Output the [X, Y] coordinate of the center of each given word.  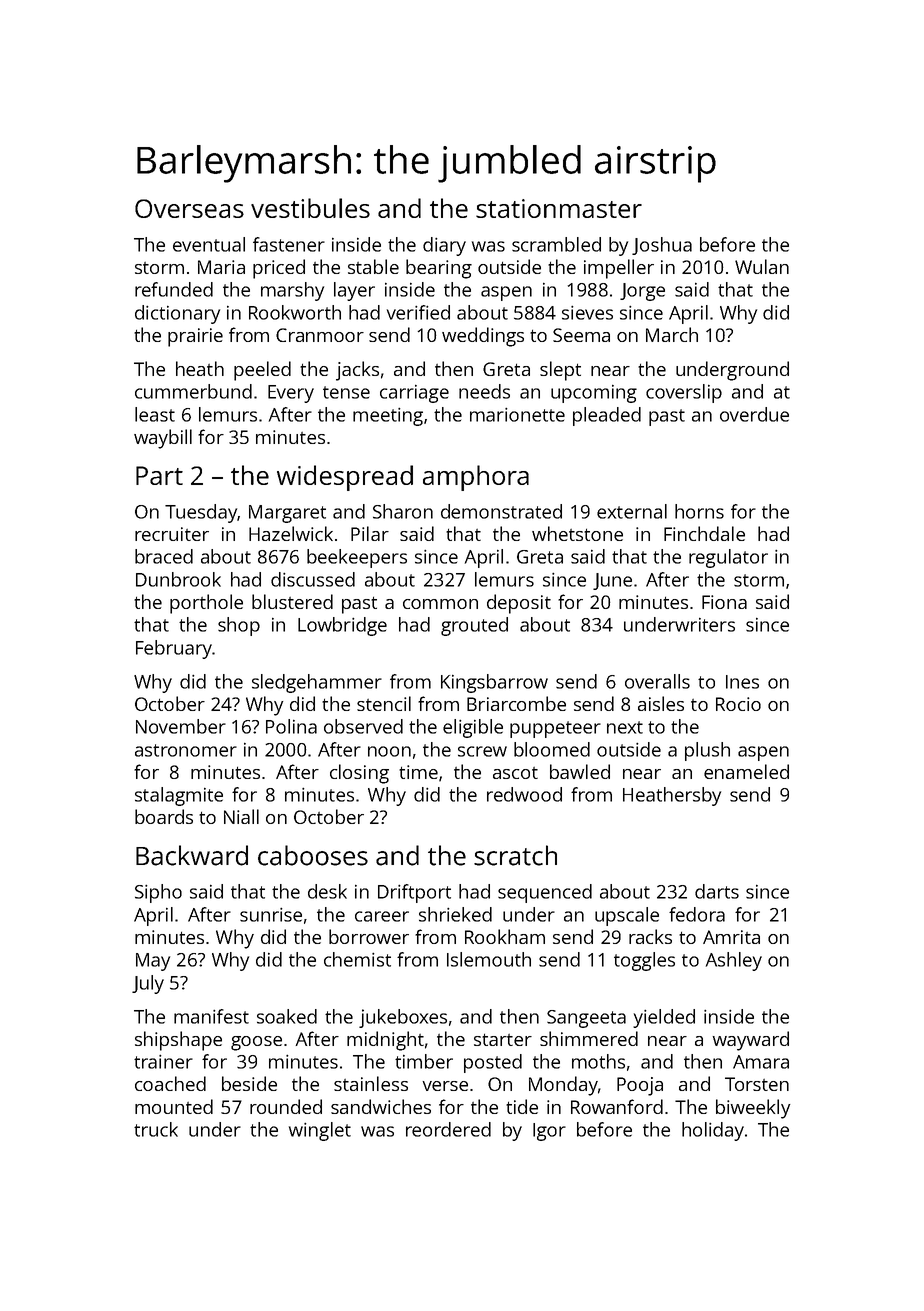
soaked [287, 1016]
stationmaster [559, 208]
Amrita [731, 937]
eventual [209, 244]
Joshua [662, 246]
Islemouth [489, 959]
